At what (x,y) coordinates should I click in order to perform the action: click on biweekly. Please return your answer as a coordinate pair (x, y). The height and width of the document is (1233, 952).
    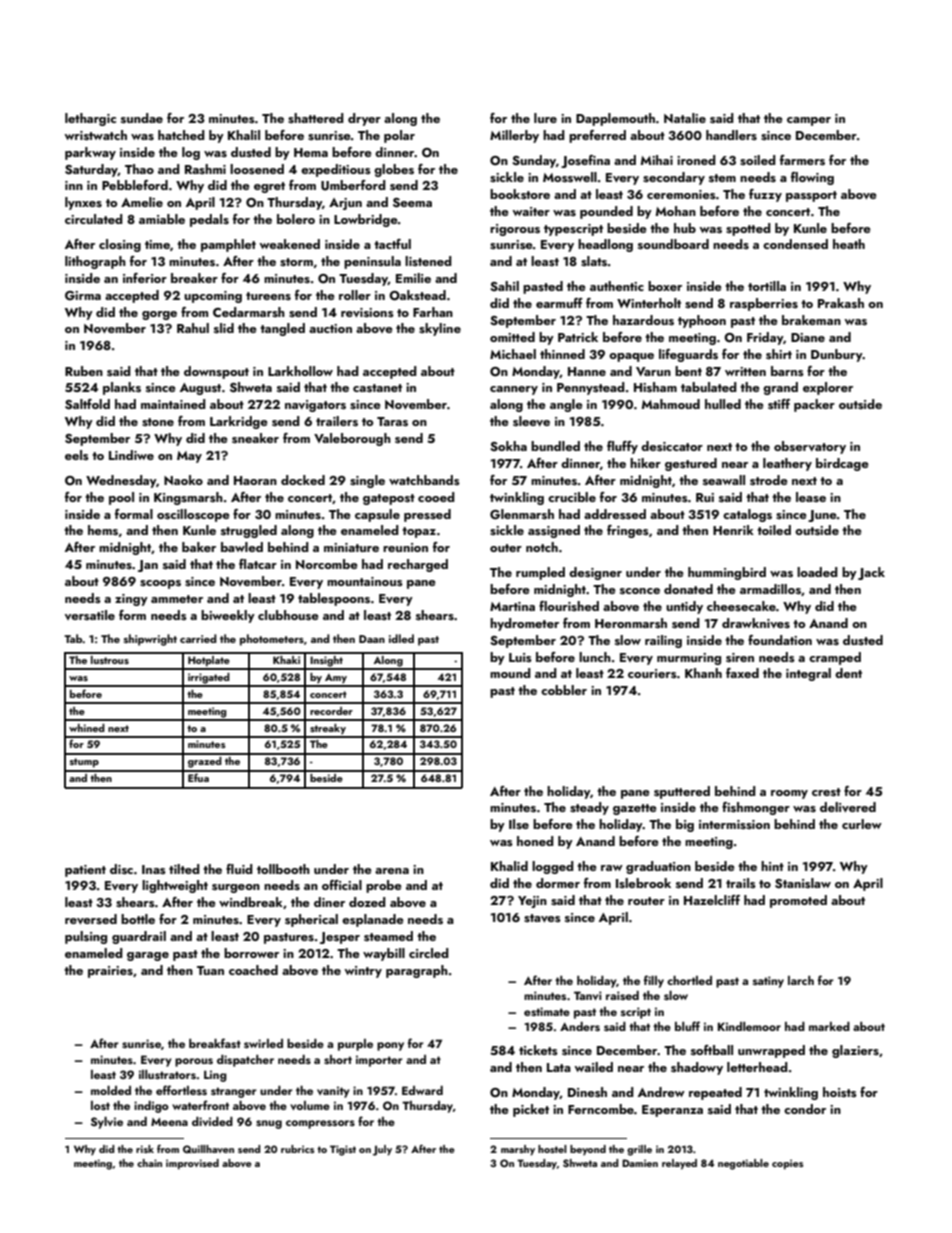
    Looking at the image, I should click on (228, 616).
